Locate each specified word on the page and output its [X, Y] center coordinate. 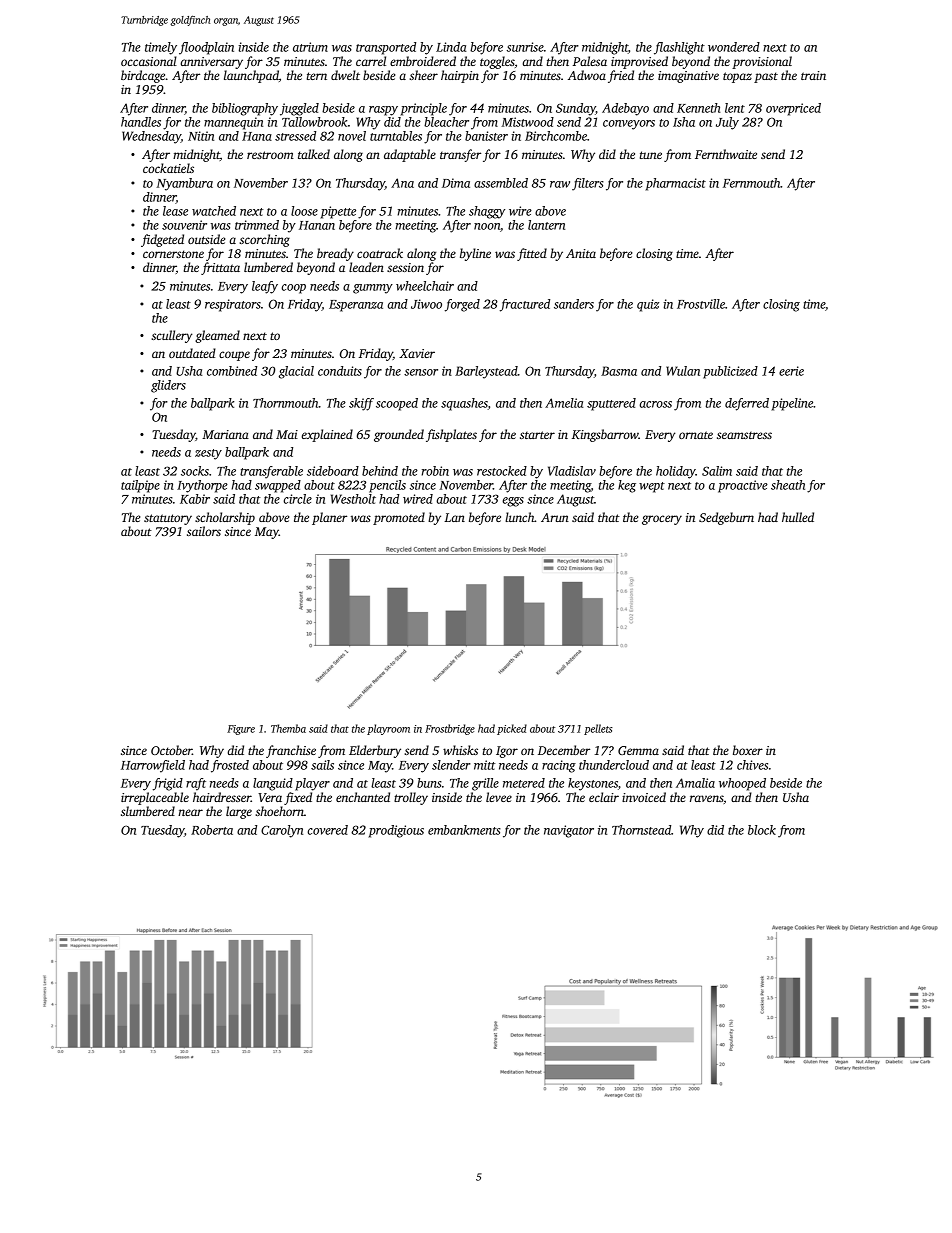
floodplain [206, 48]
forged [462, 305]
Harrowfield [153, 766]
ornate [696, 435]
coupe [234, 356]
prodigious [396, 831]
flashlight [679, 48]
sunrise [525, 47]
